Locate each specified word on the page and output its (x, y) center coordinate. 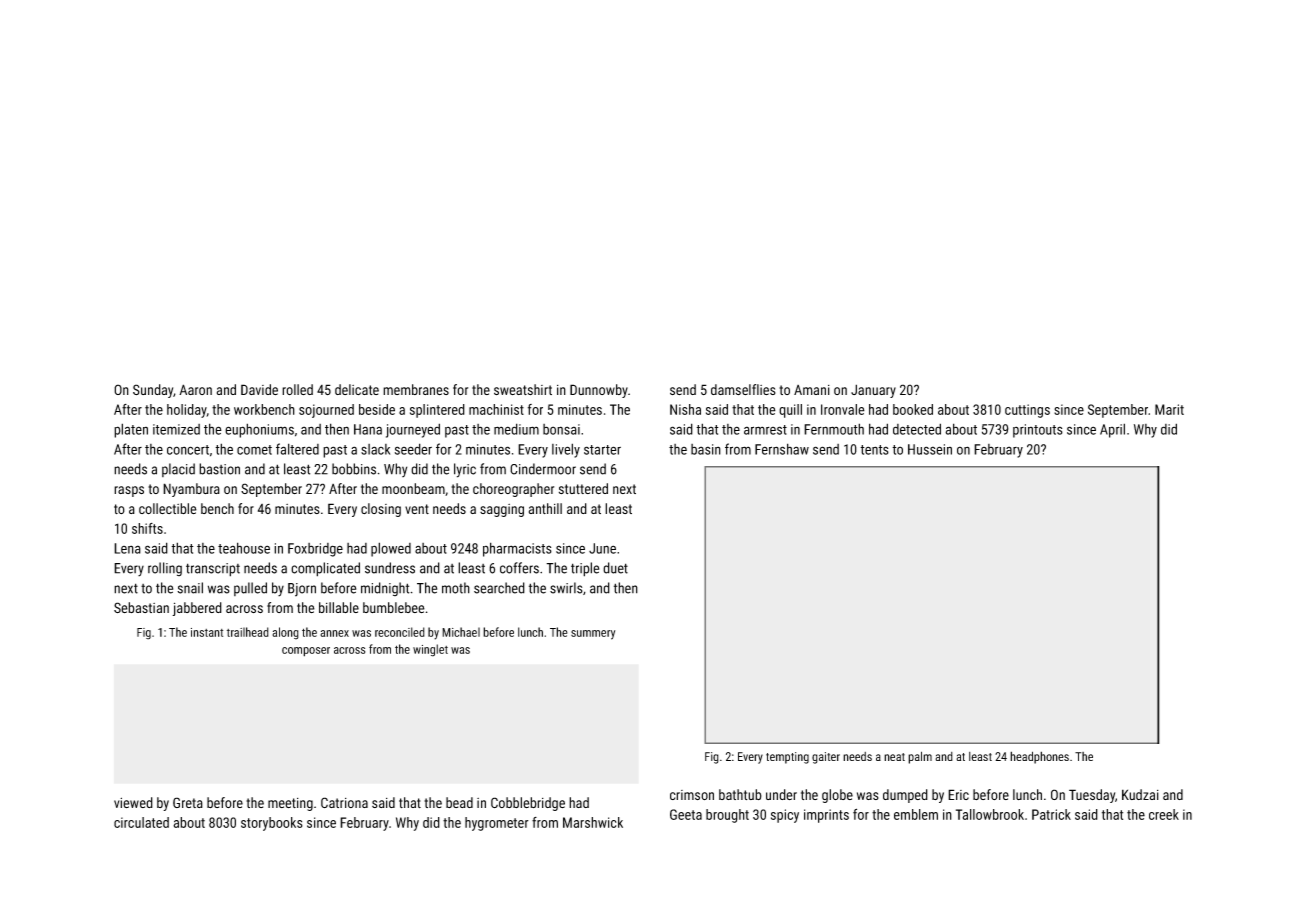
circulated (141, 822)
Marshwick (593, 822)
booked (913, 409)
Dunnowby (599, 391)
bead (459, 802)
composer (306, 652)
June (602, 548)
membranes (416, 389)
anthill (545, 508)
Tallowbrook (990, 814)
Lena (127, 548)
